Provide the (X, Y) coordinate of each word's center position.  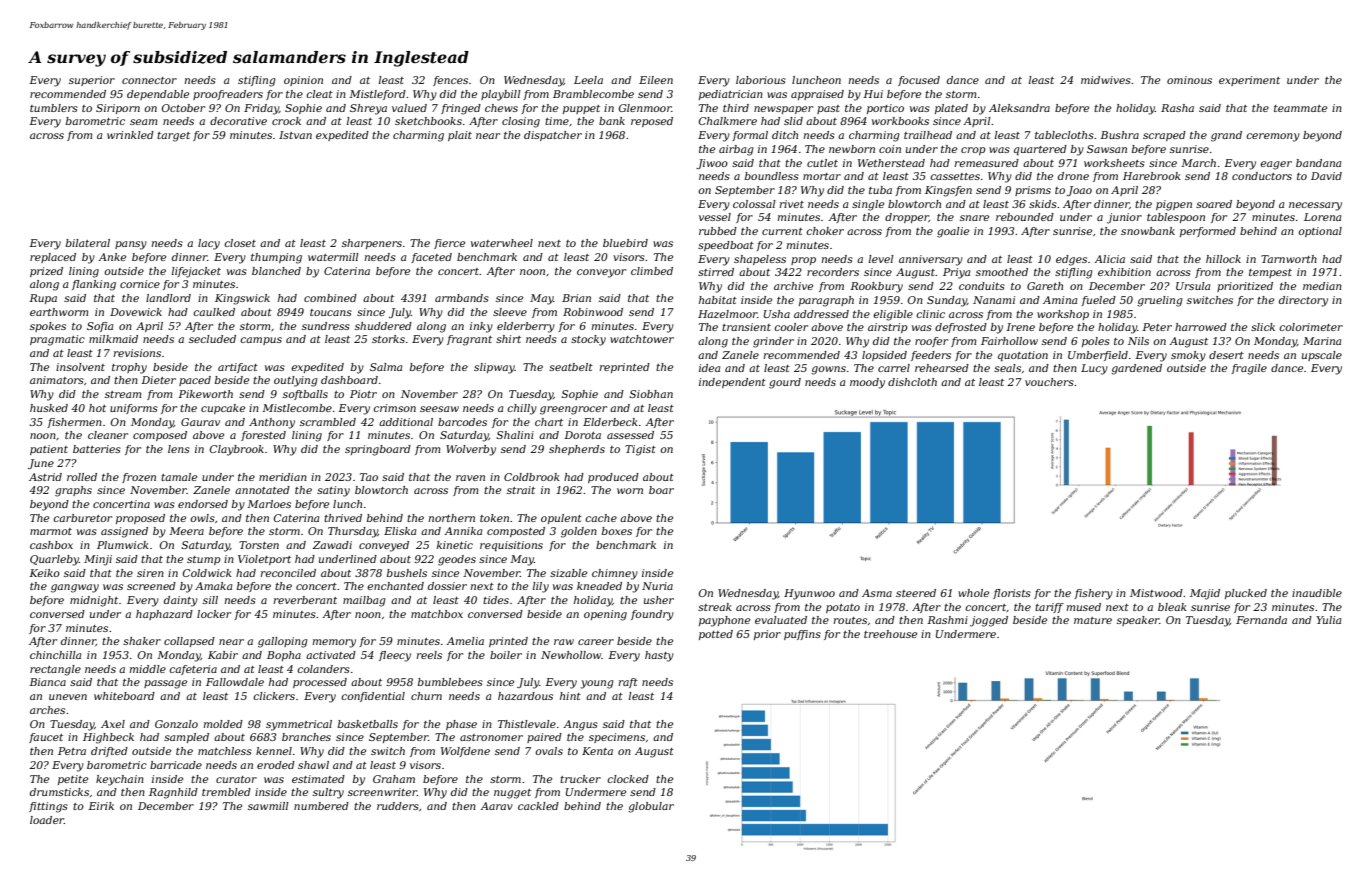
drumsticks (59, 792)
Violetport (264, 560)
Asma (877, 593)
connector (149, 80)
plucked (1246, 594)
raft (628, 683)
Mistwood (1156, 593)
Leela (588, 80)
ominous (1189, 80)
